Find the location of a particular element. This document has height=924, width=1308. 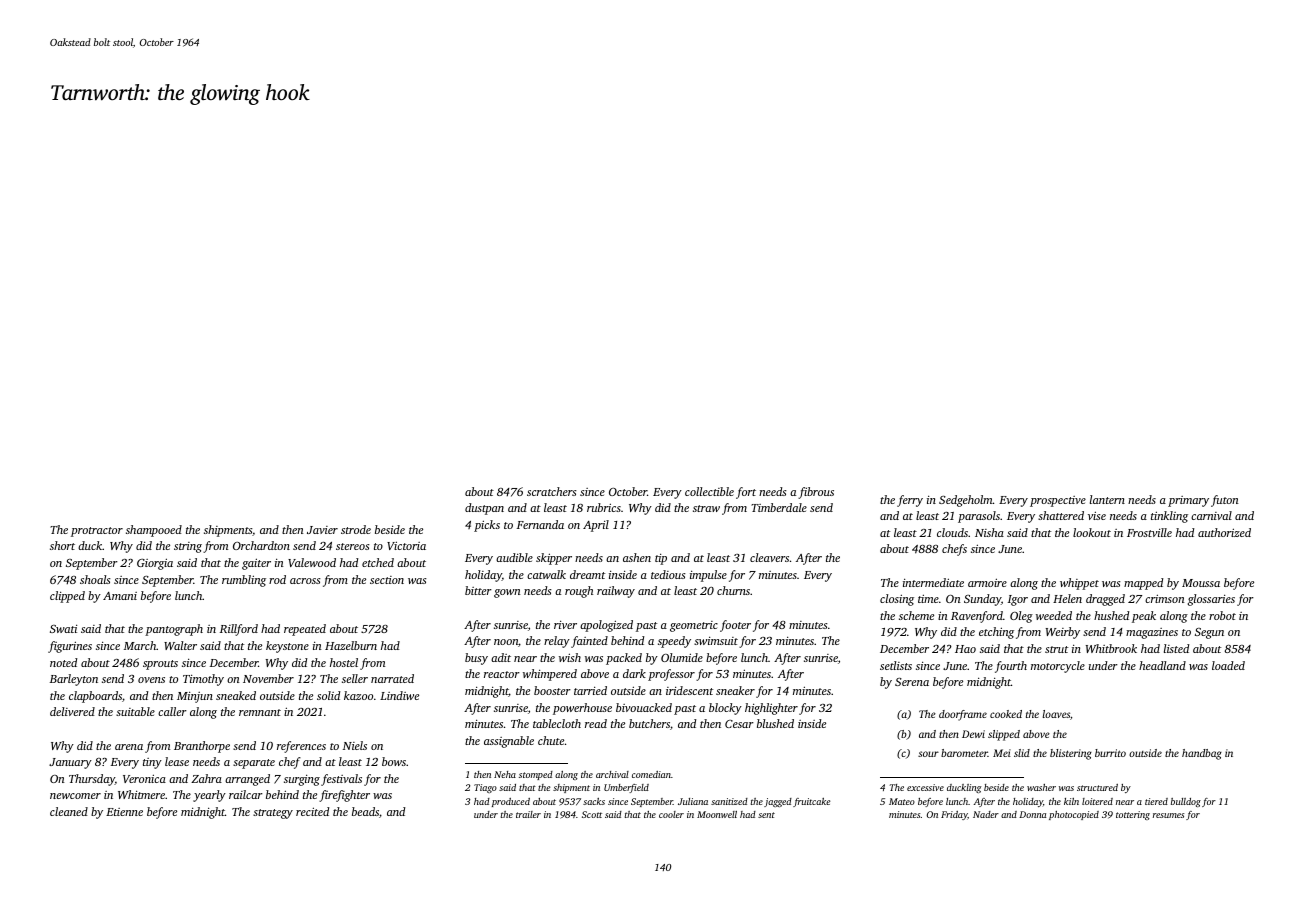

prospective is located at coordinates (1058, 501).
